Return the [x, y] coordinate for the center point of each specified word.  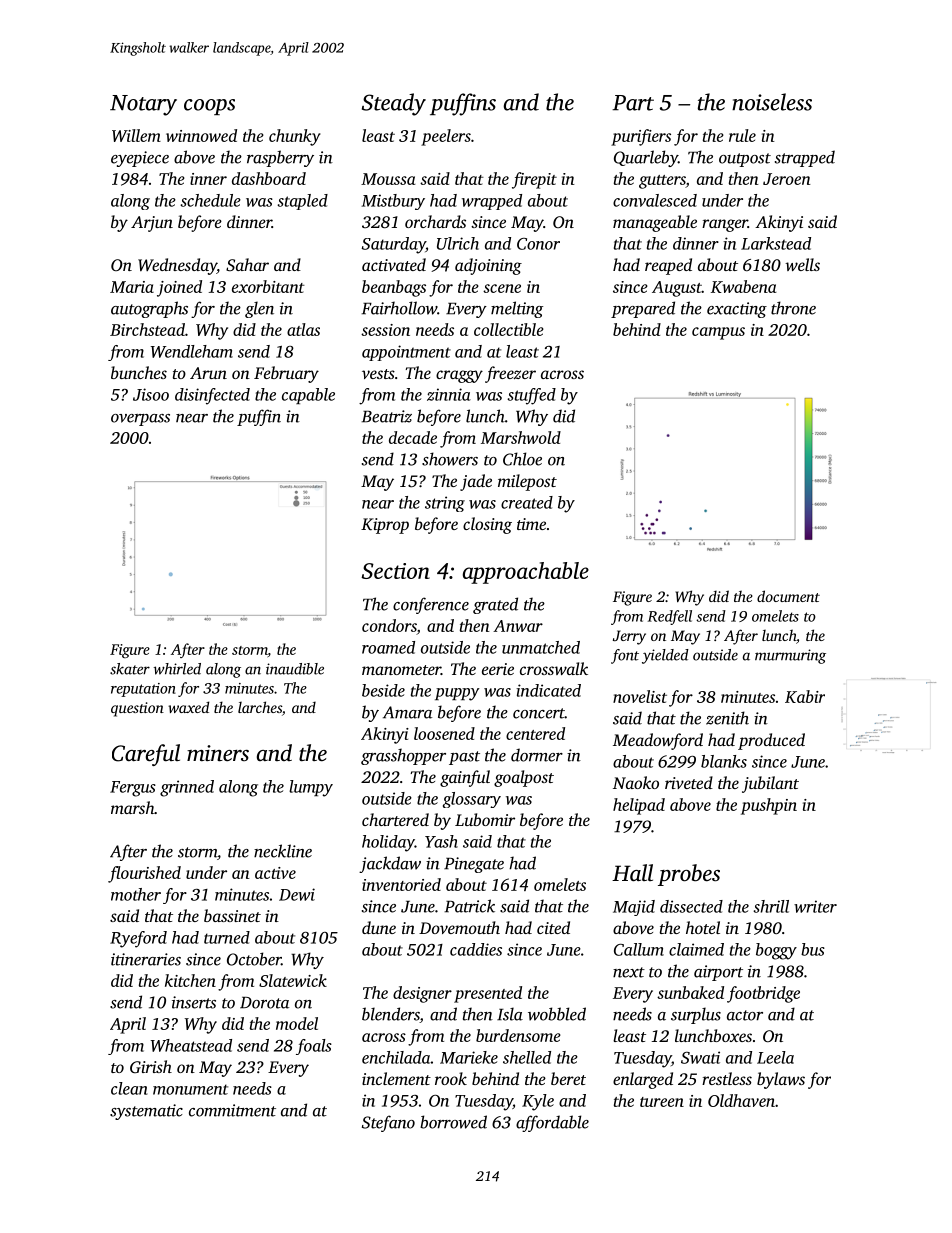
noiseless [772, 102]
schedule [210, 200]
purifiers [641, 137]
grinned [187, 788]
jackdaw [390, 864]
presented [488, 994]
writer [815, 906]
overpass [140, 420]
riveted [689, 782]
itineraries [146, 959]
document [788, 596]
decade [413, 437]
